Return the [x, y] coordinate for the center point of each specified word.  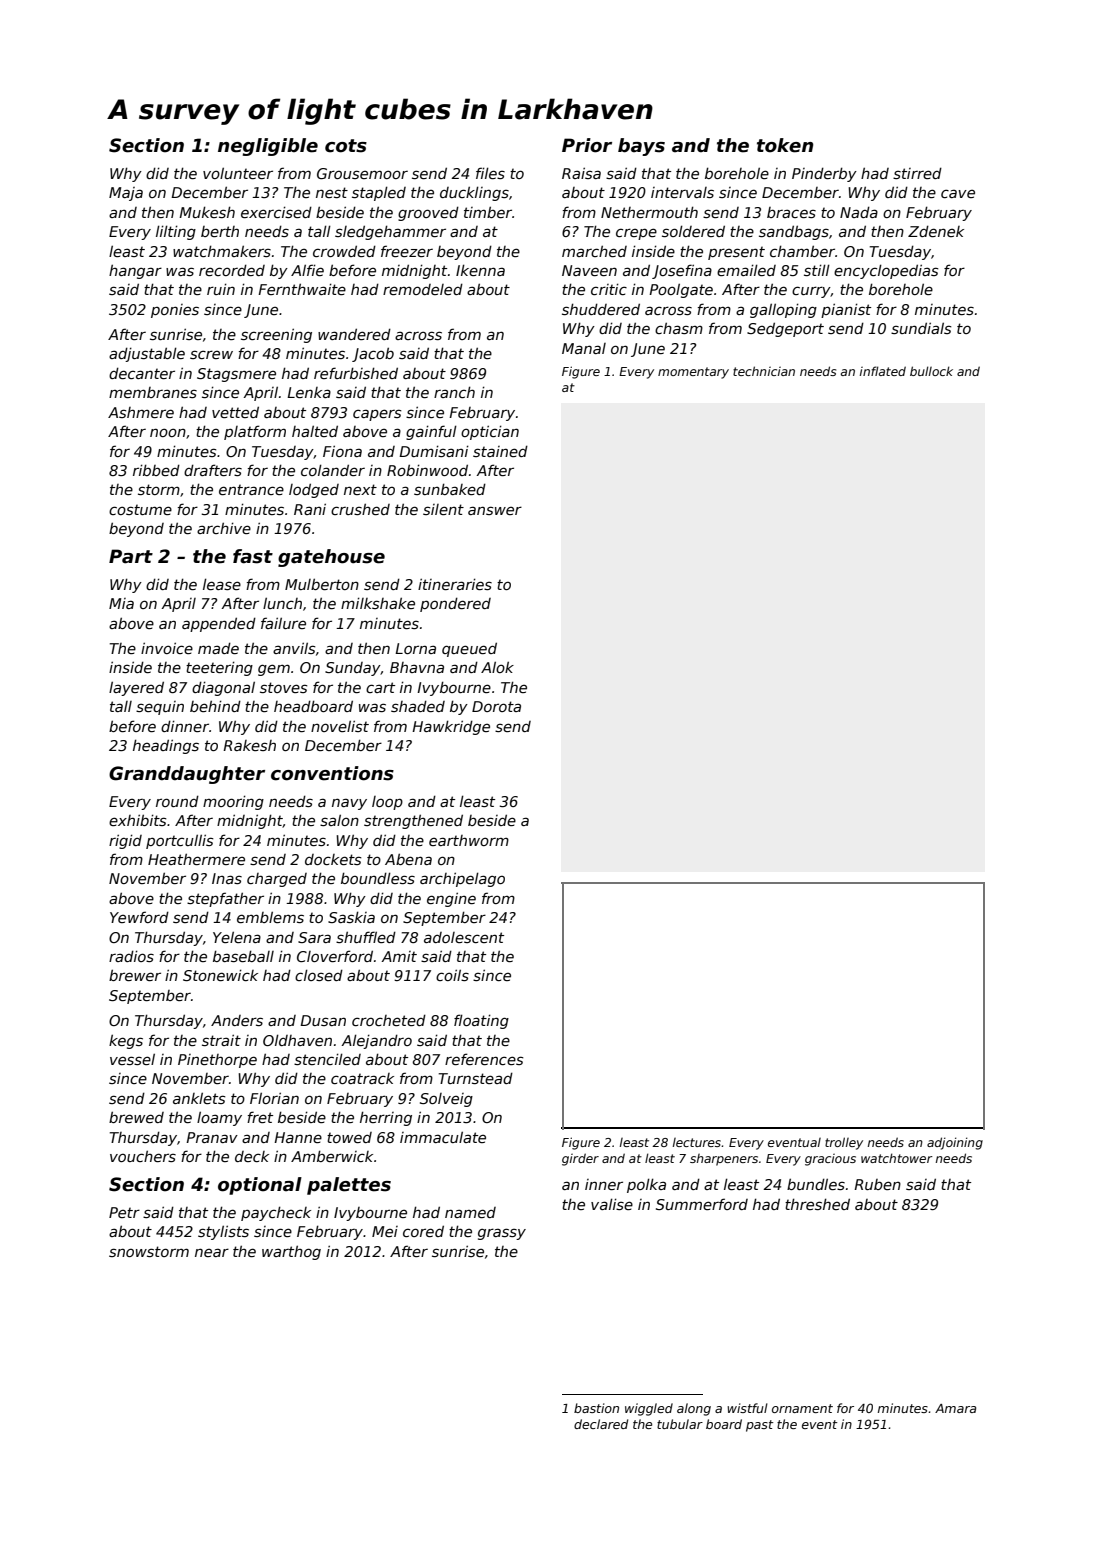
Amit [399, 956]
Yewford [139, 917]
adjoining [955, 1143]
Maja [126, 194]
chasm [679, 328]
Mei [385, 1231]
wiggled [649, 1409]
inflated [883, 371]
